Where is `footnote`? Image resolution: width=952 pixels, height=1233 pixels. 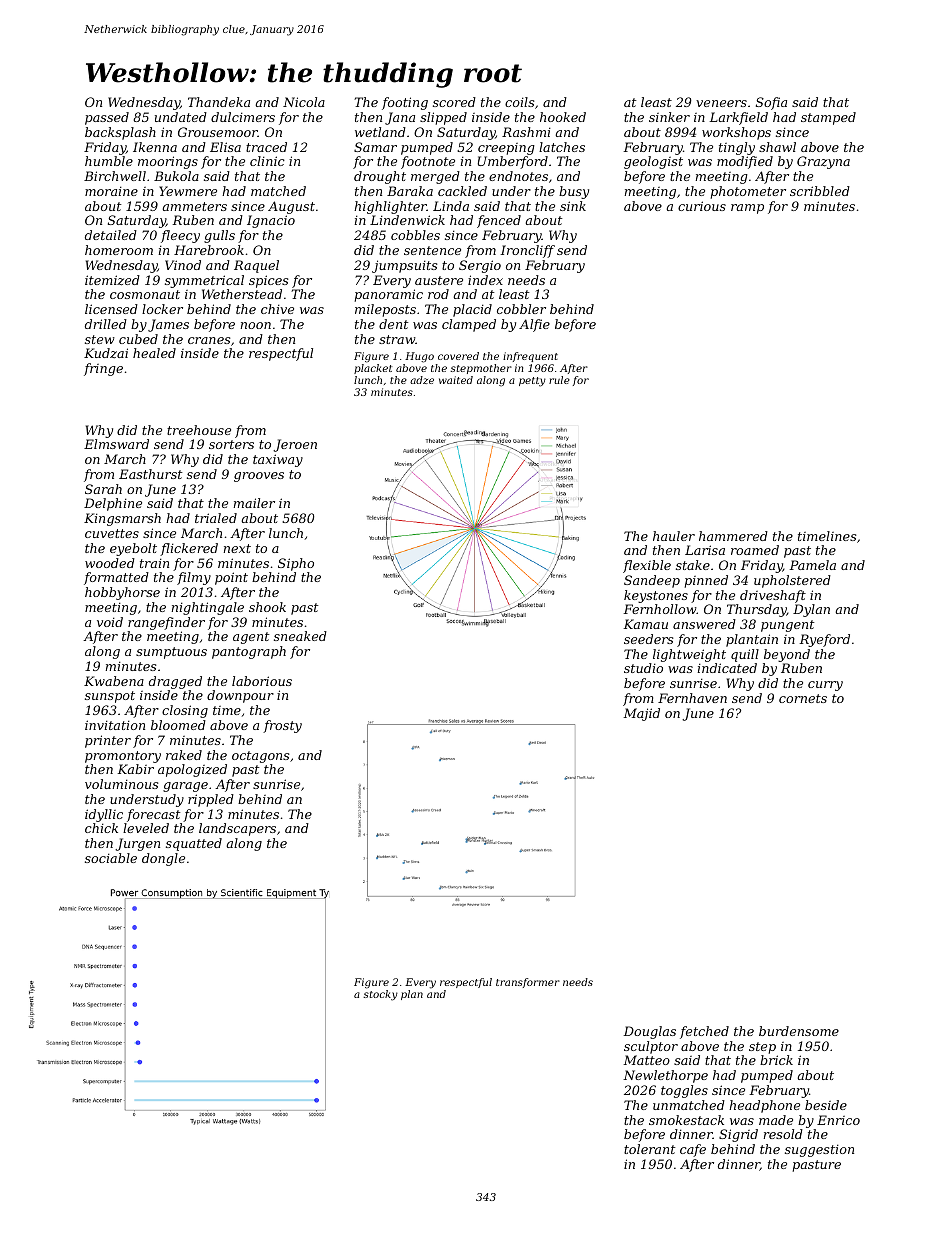 footnote is located at coordinates (428, 162).
